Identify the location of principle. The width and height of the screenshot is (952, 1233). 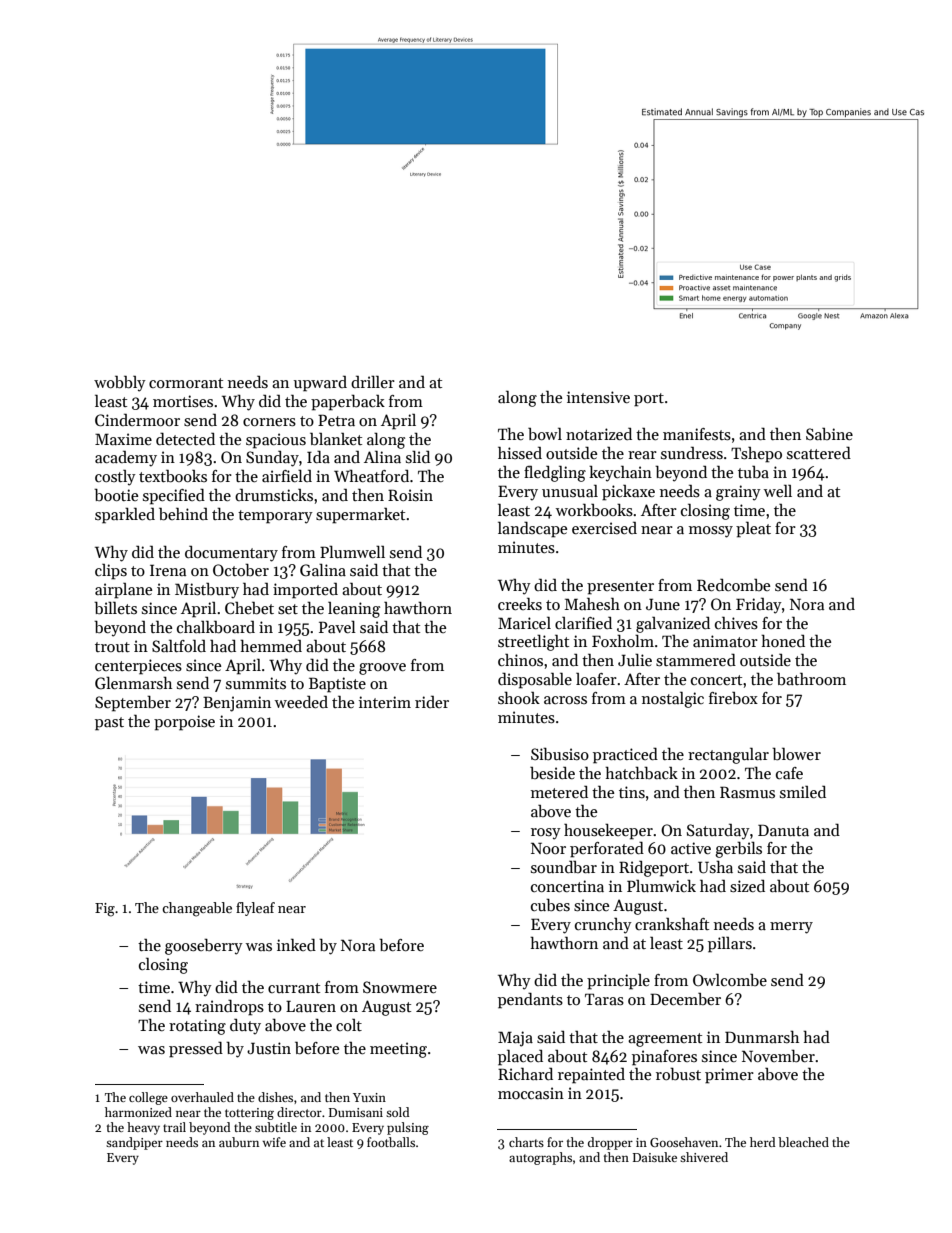
(618, 982).
